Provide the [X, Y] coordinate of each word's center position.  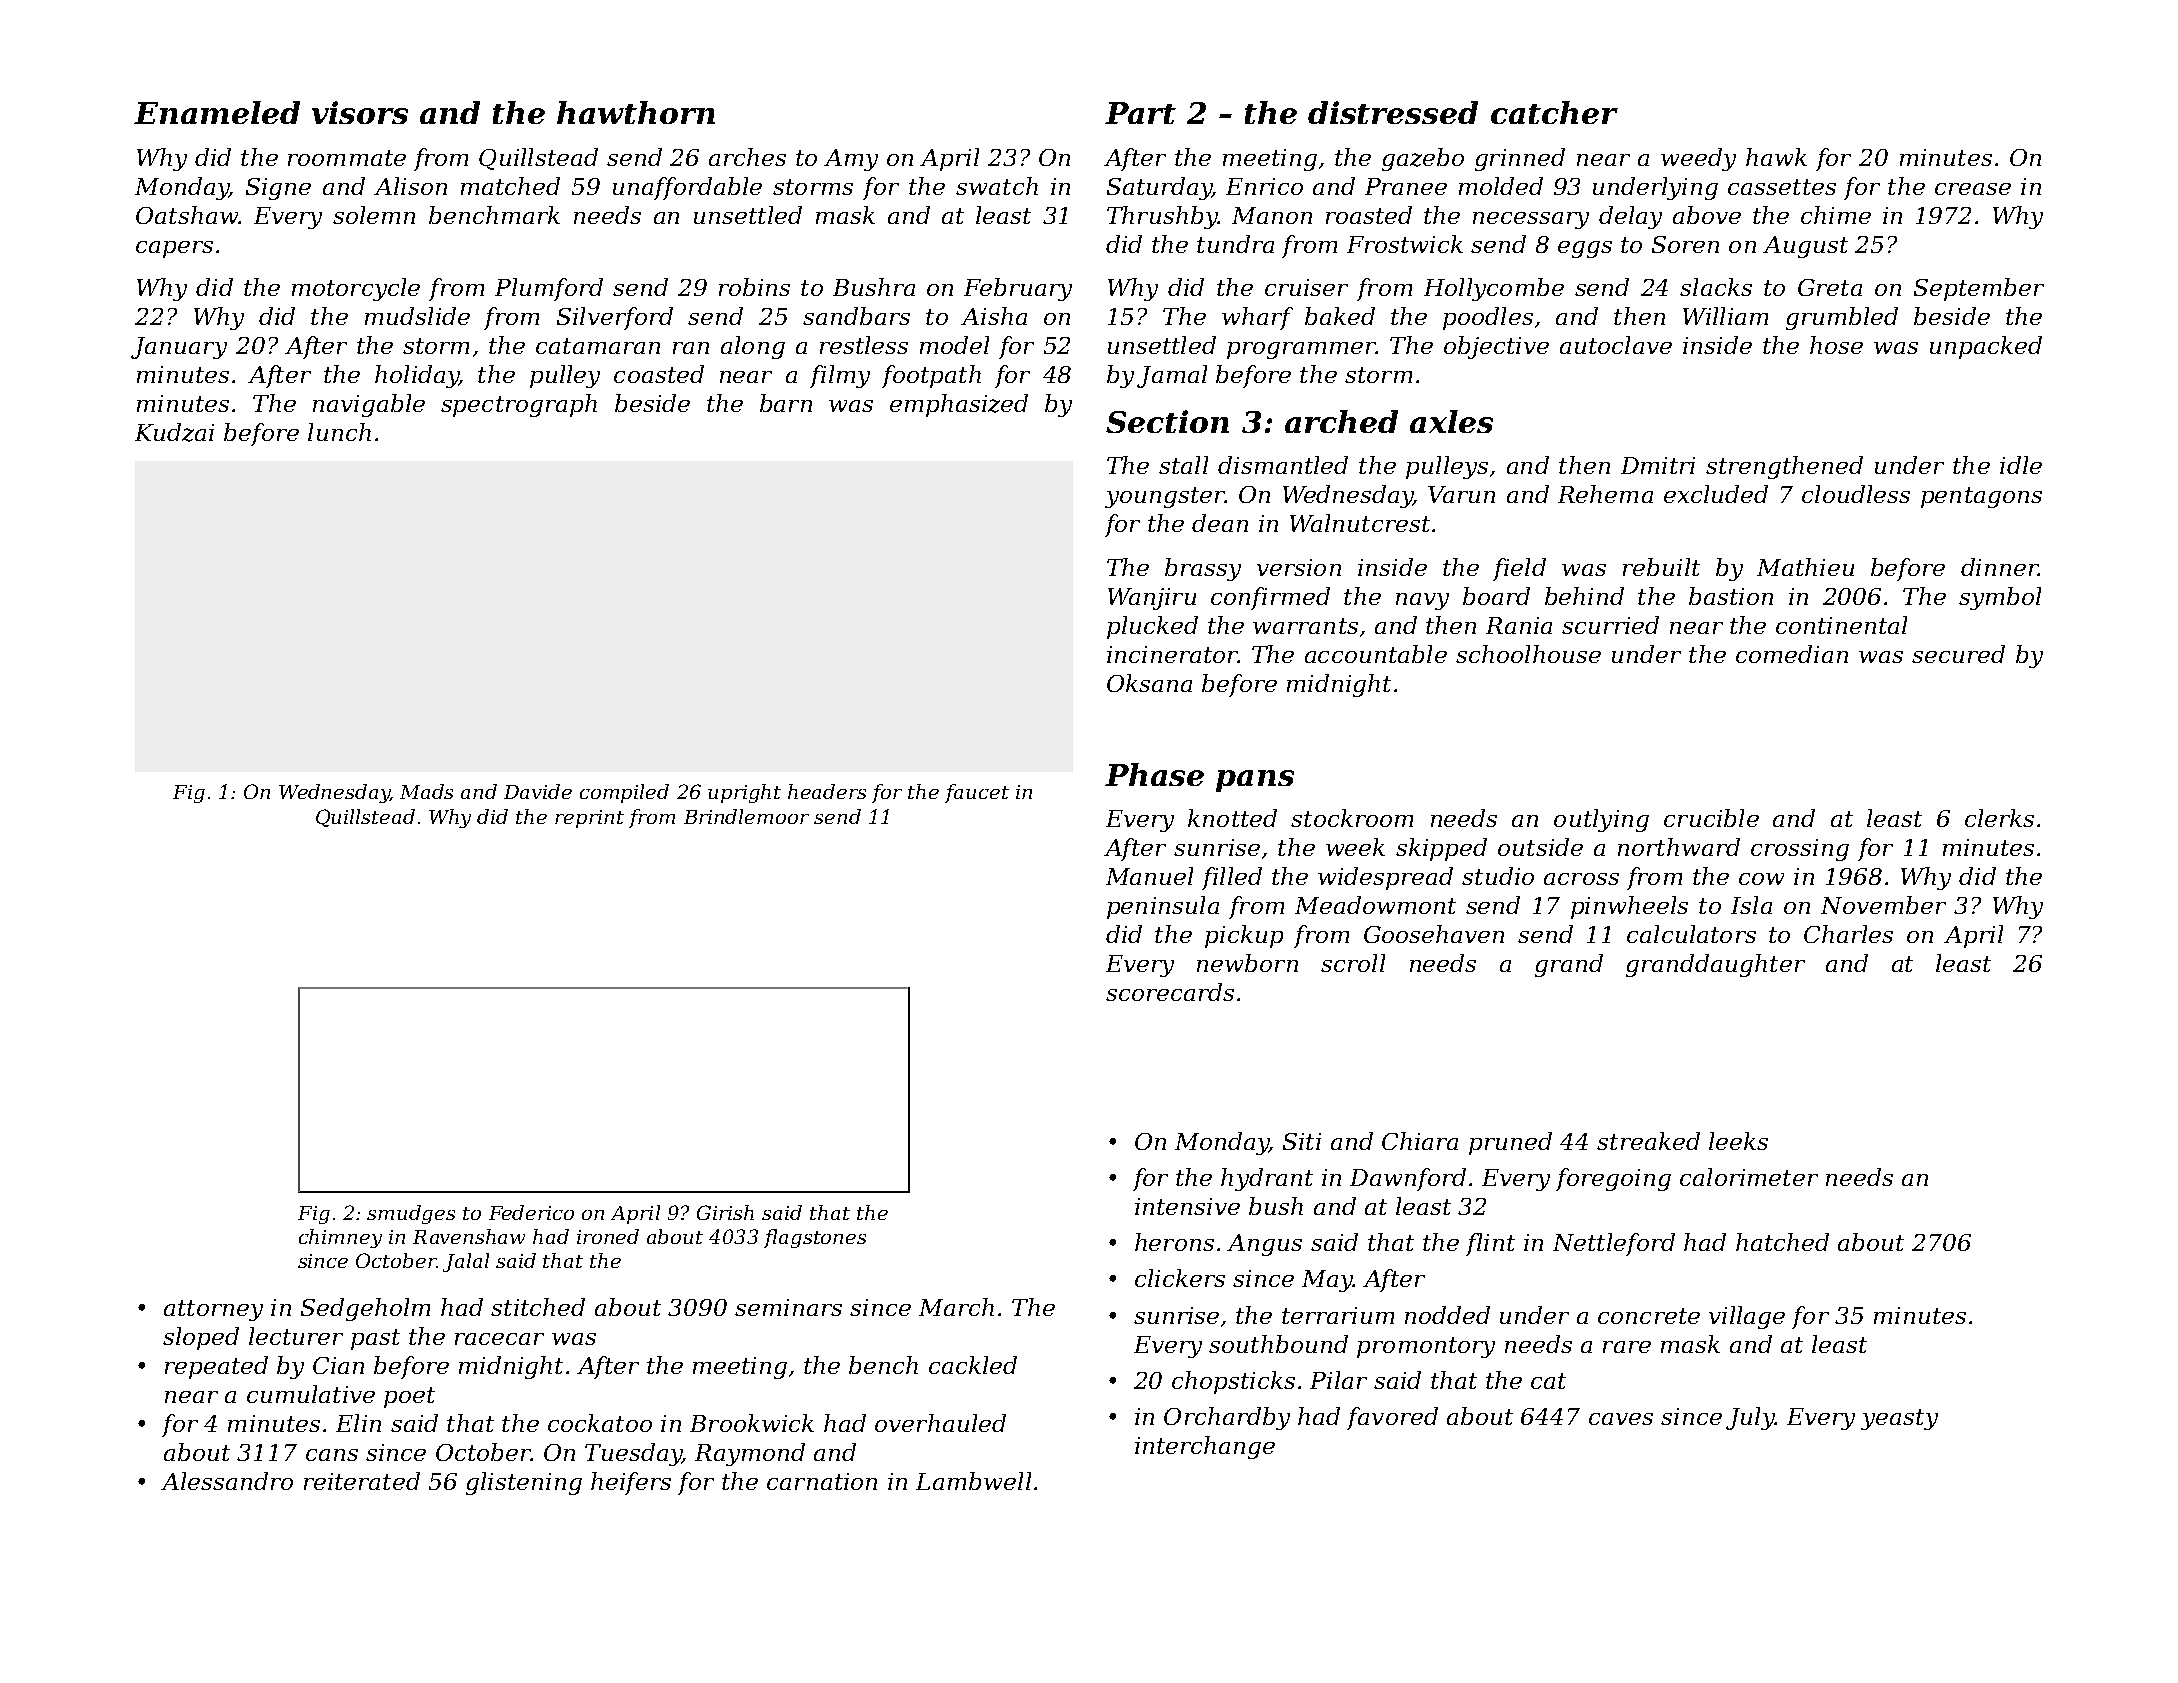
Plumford [549, 289]
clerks [1999, 818]
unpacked [1986, 347]
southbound [1278, 1344]
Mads [426, 791]
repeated [216, 1367]
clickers [1180, 1278]
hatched [1782, 1242]
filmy [840, 376]
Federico [531, 1212]
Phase [1154, 774]
